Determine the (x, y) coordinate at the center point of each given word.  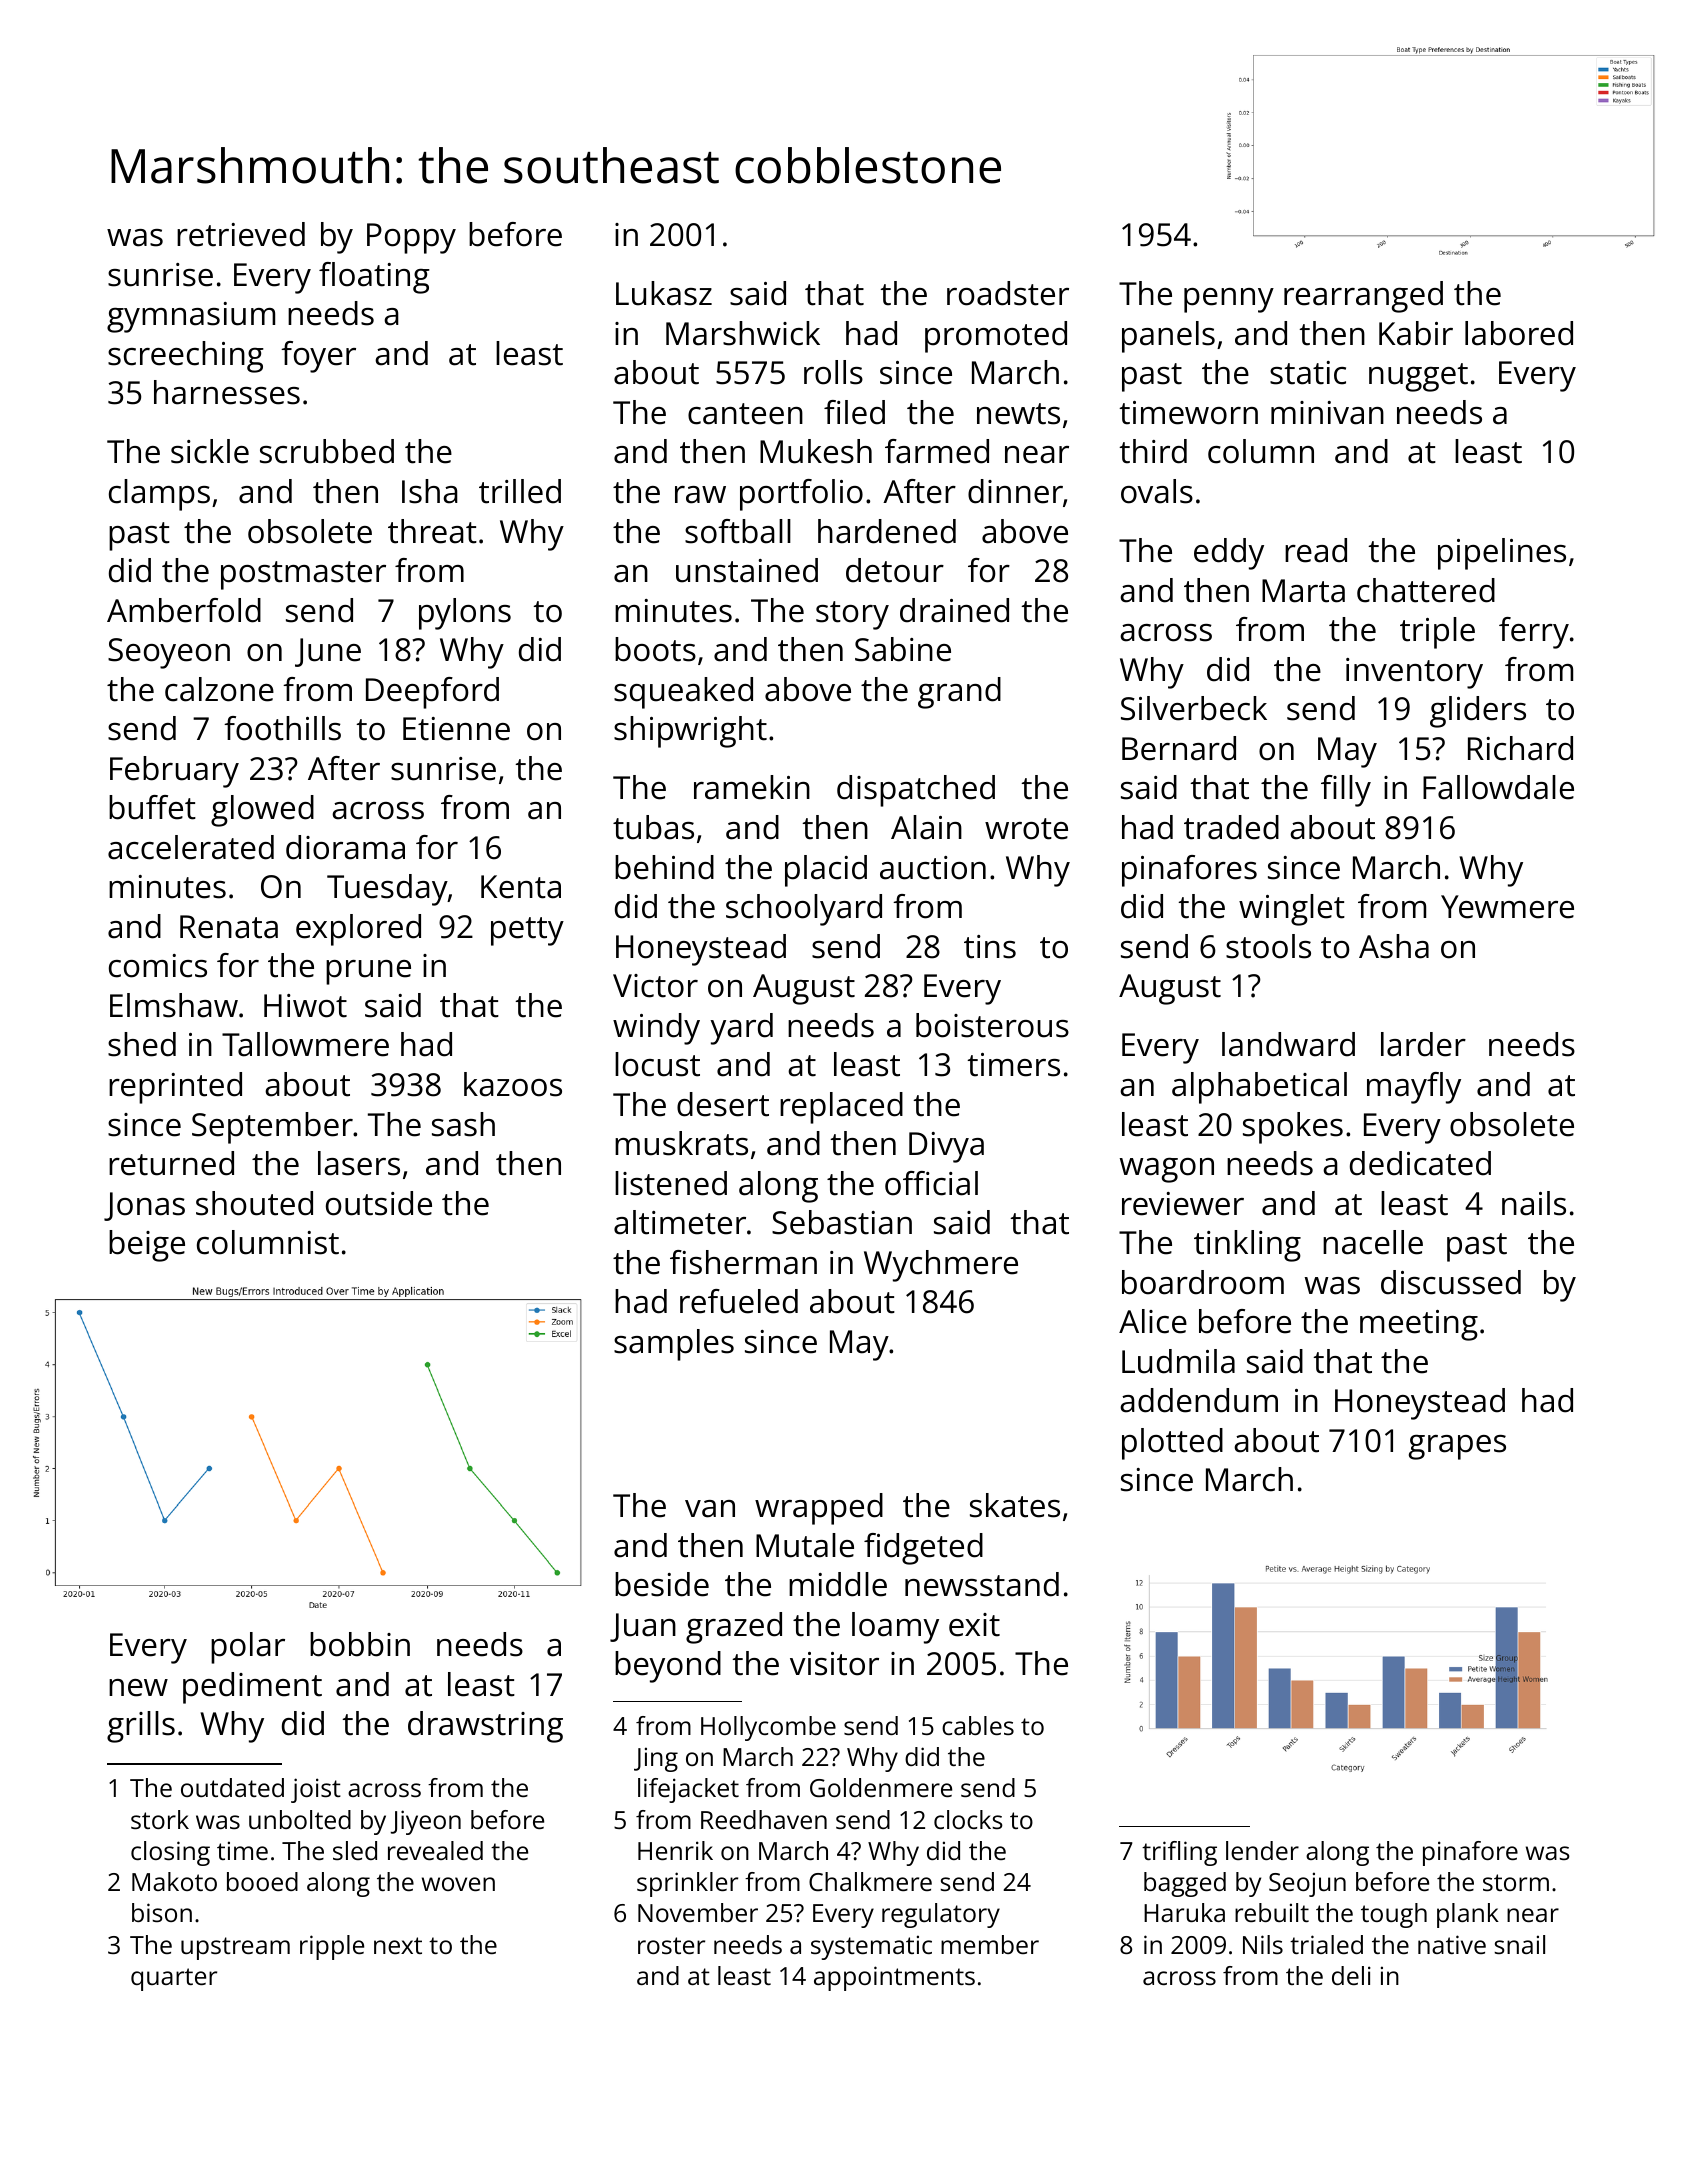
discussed (1451, 1282)
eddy (1229, 554)
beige (147, 1246)
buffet (152, 807)
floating (374, 278)
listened (671, 1183)
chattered (1426, 590)
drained (954, 610)
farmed (937, 451)
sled (355, 1850)
